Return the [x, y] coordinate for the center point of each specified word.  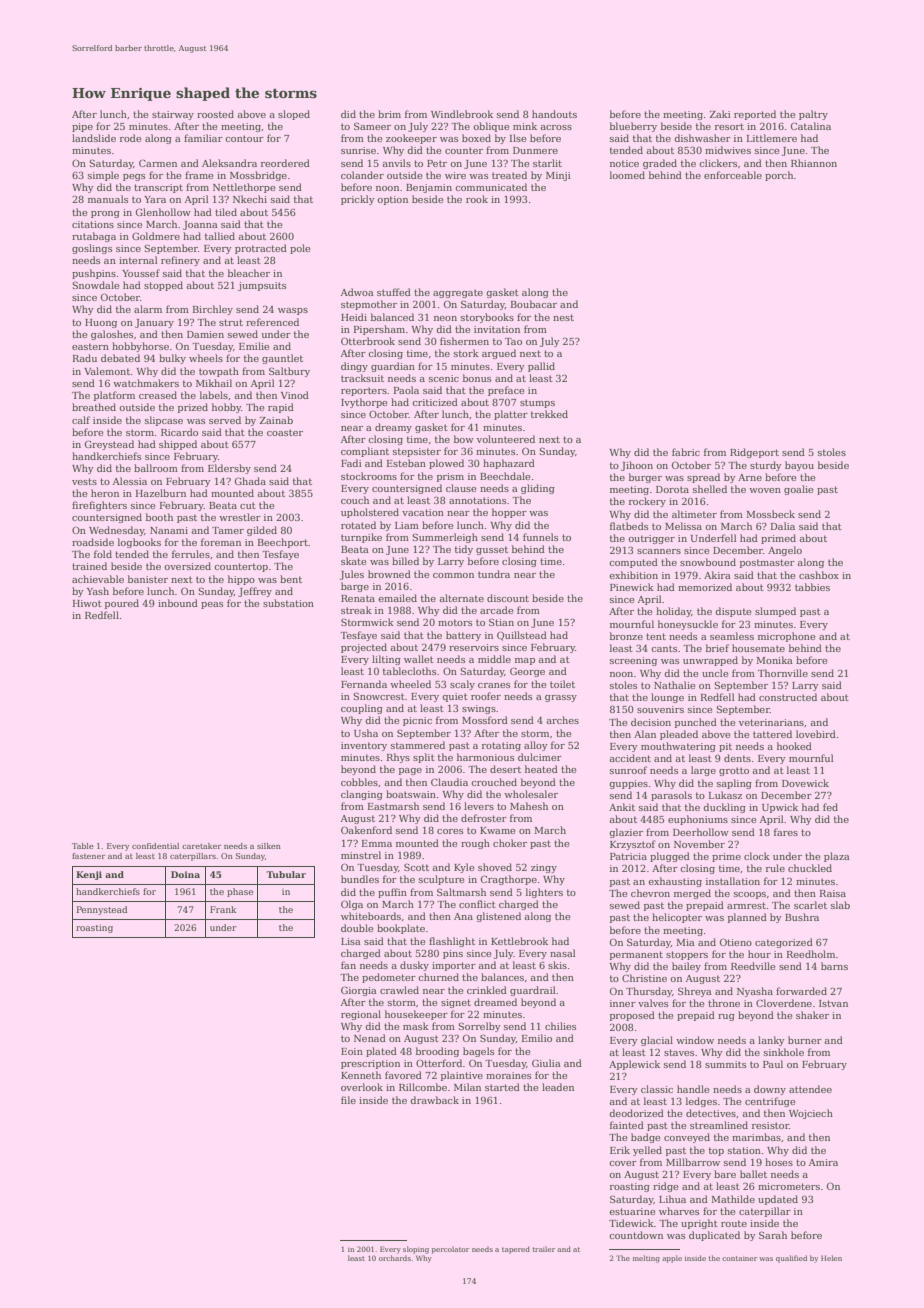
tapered [516, 1250]
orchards [395, 1258]
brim [389, 114]
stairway [173, 115]
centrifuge [770, 1102]
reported [755, 115]
